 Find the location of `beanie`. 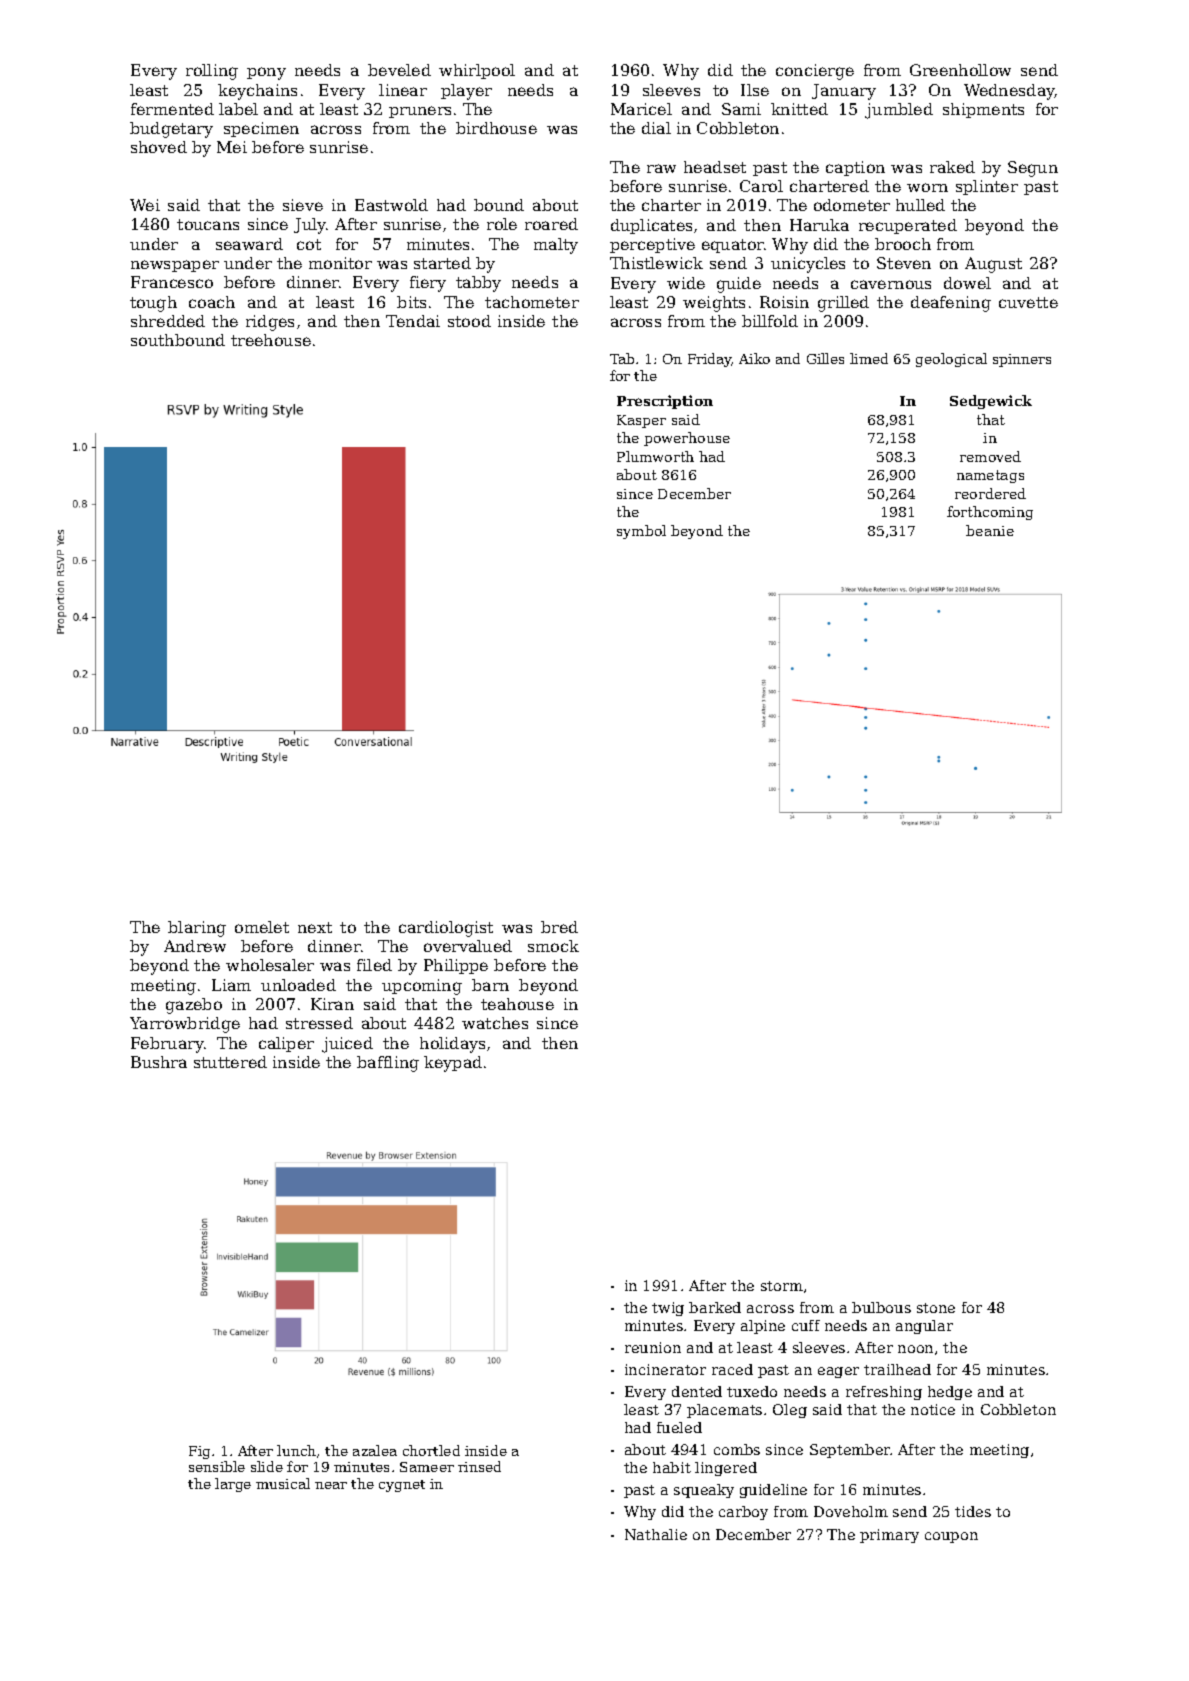

beanie is located at coordinates (990, 530).
